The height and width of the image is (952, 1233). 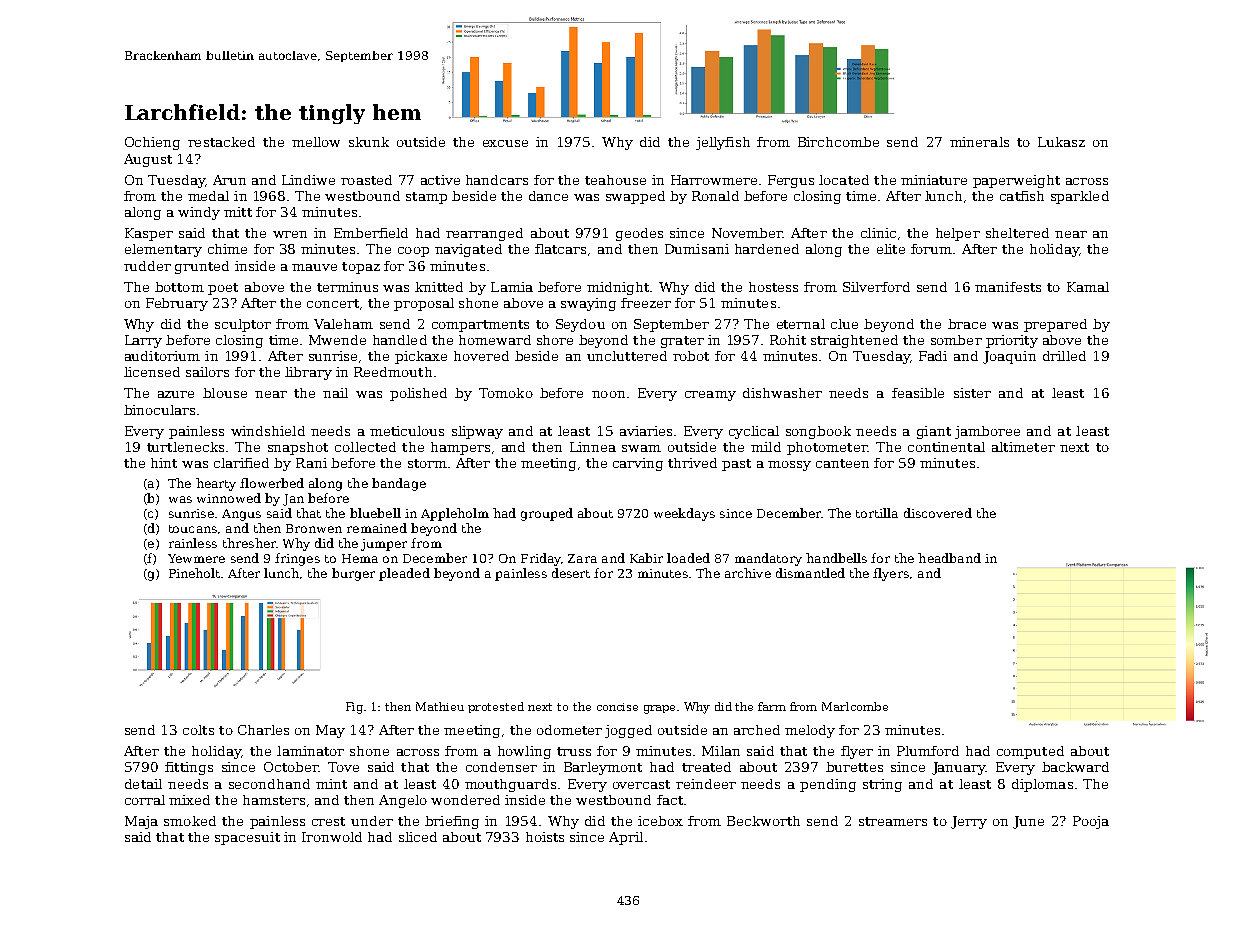 I want to click on jellyfish, so click(x=723, y=143).
